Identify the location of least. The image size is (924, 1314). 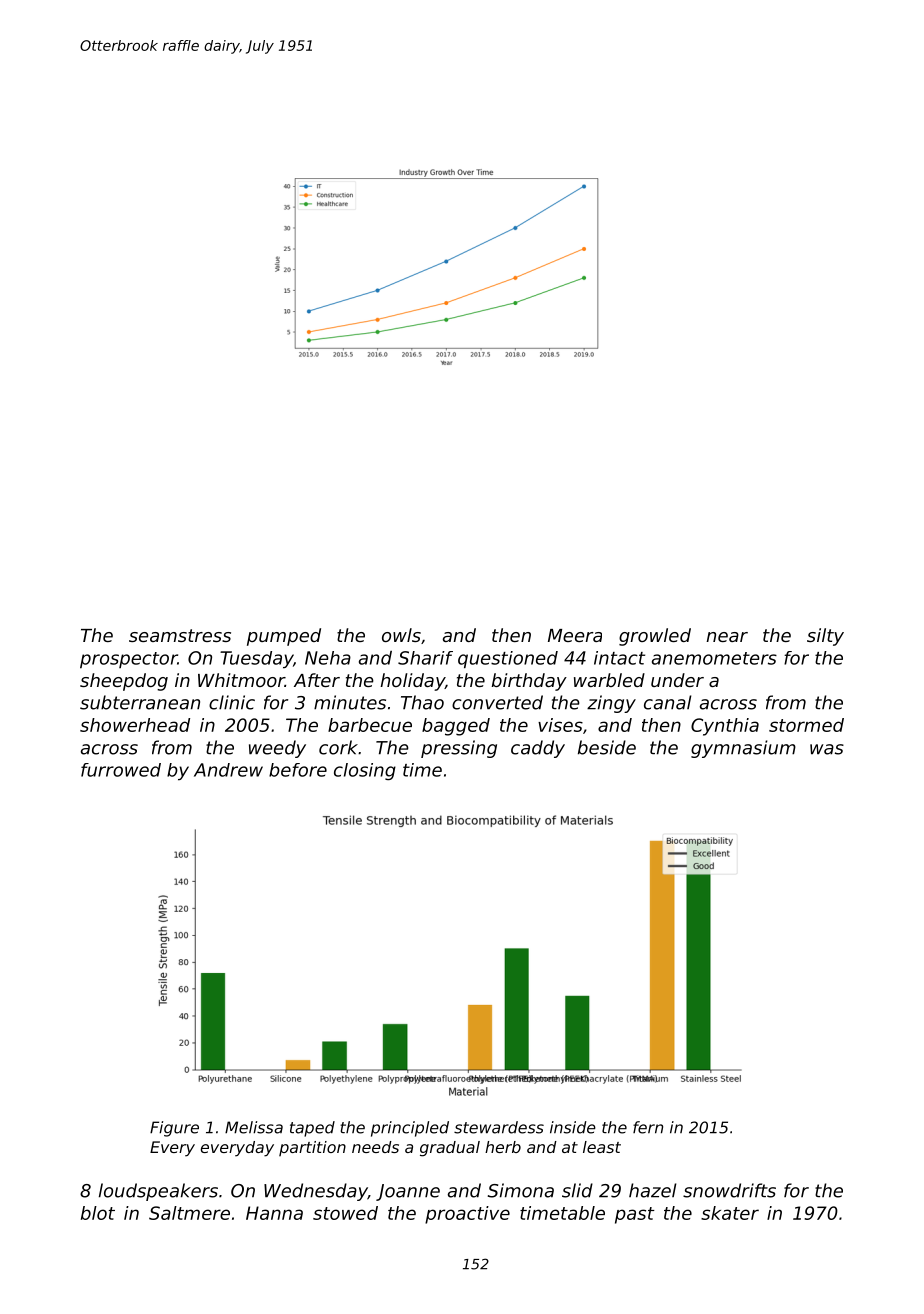
(602, 1147).
